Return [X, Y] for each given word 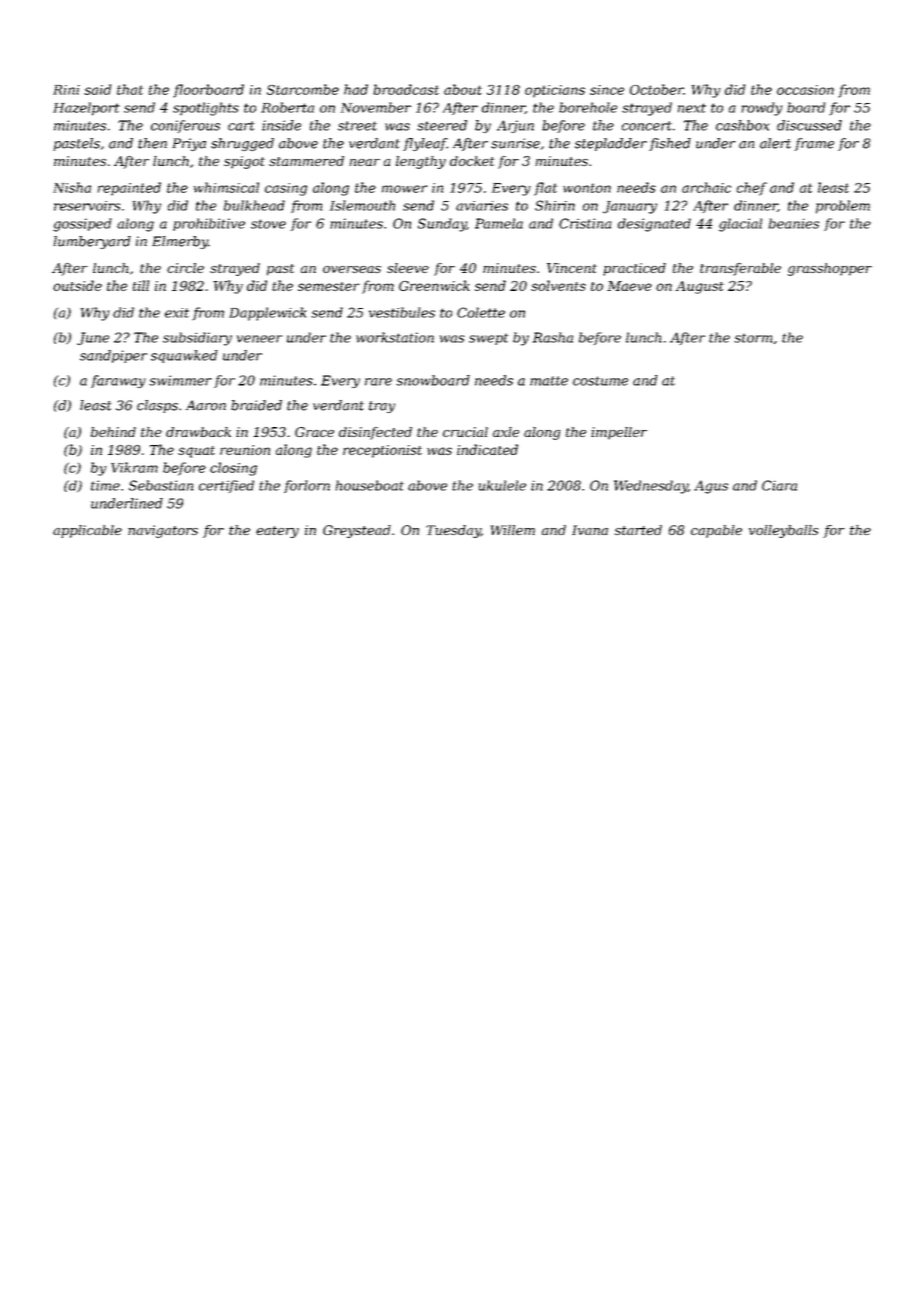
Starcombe [303, 89]
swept [488, 339]
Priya [189, 144]
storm [753, 338]
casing [286, 189]
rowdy [762, 109]
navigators [163, 531]
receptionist [382, 451]
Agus [711, 487]
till [141, 285]
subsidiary [197, 339]
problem [843, 207]
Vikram [134, 467]
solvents [558, 285]
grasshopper [830, 269]
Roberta [287, 107]
